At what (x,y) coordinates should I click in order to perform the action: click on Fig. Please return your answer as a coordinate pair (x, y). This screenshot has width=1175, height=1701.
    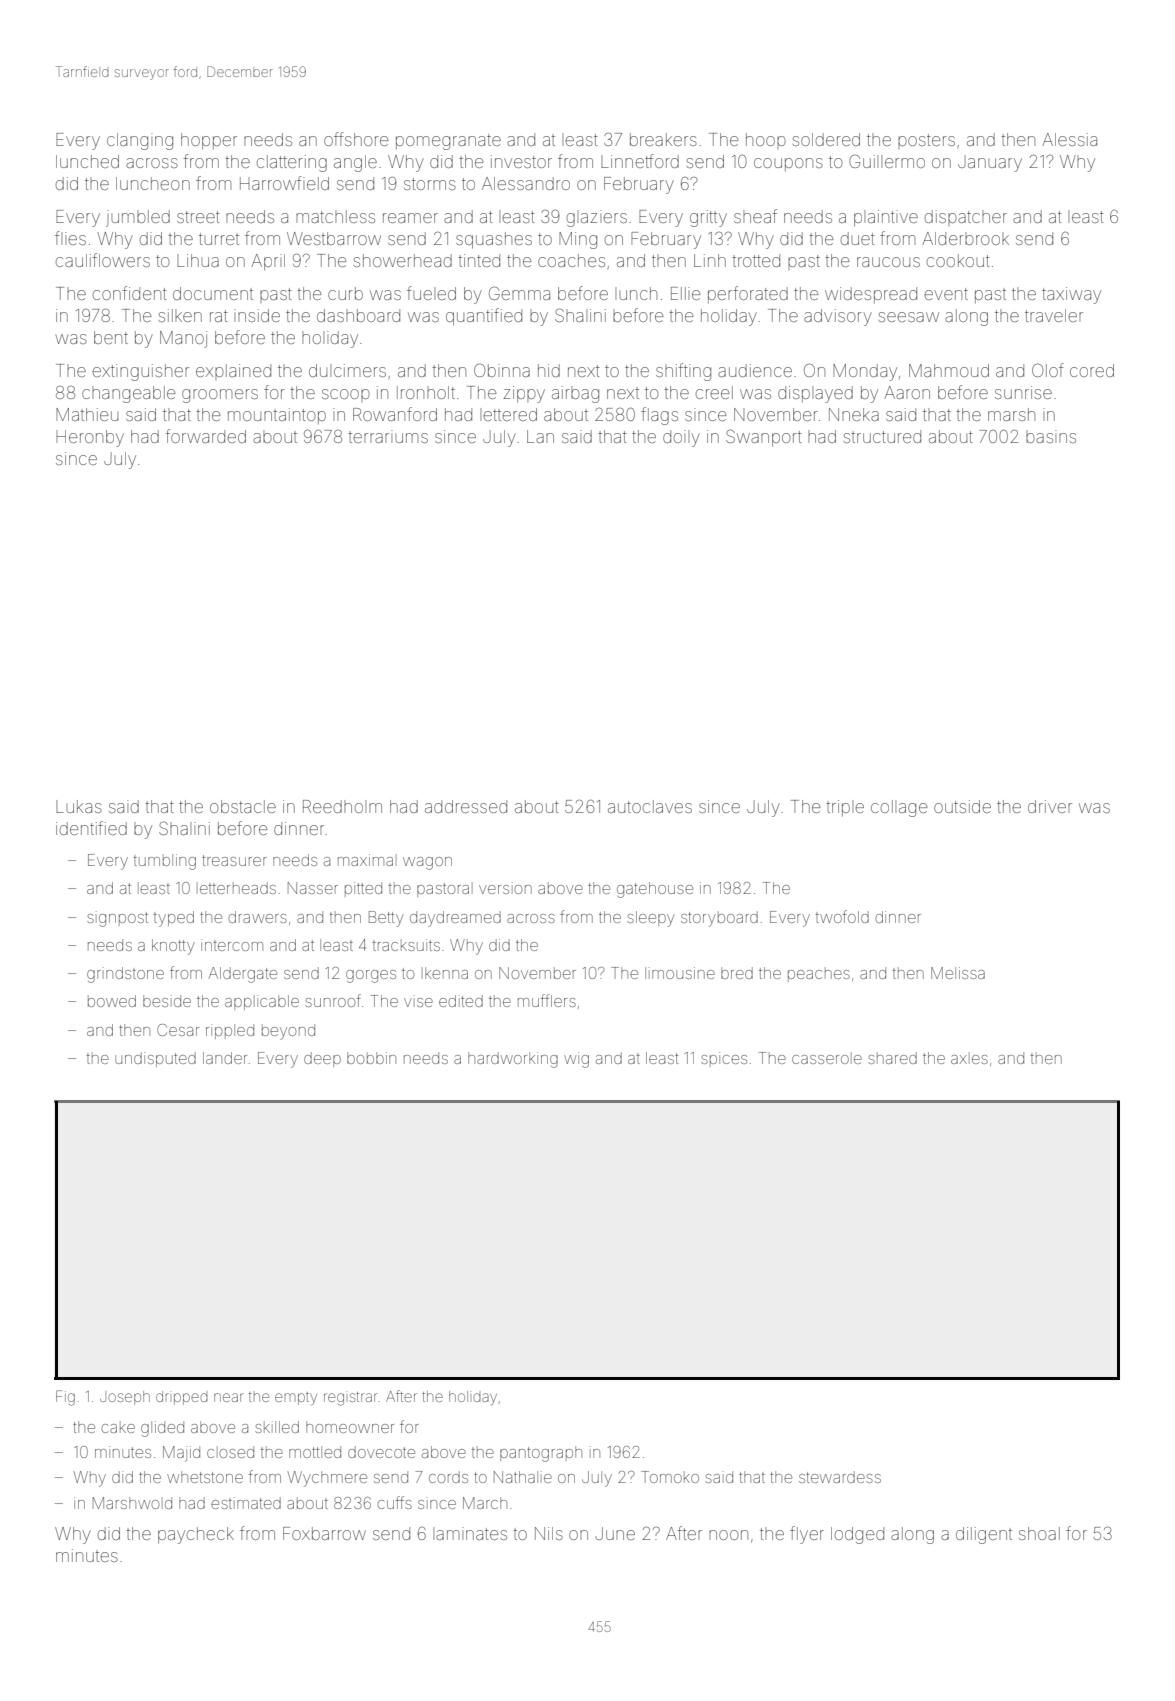
    Looking at the image, I should click on (65, 1398).
